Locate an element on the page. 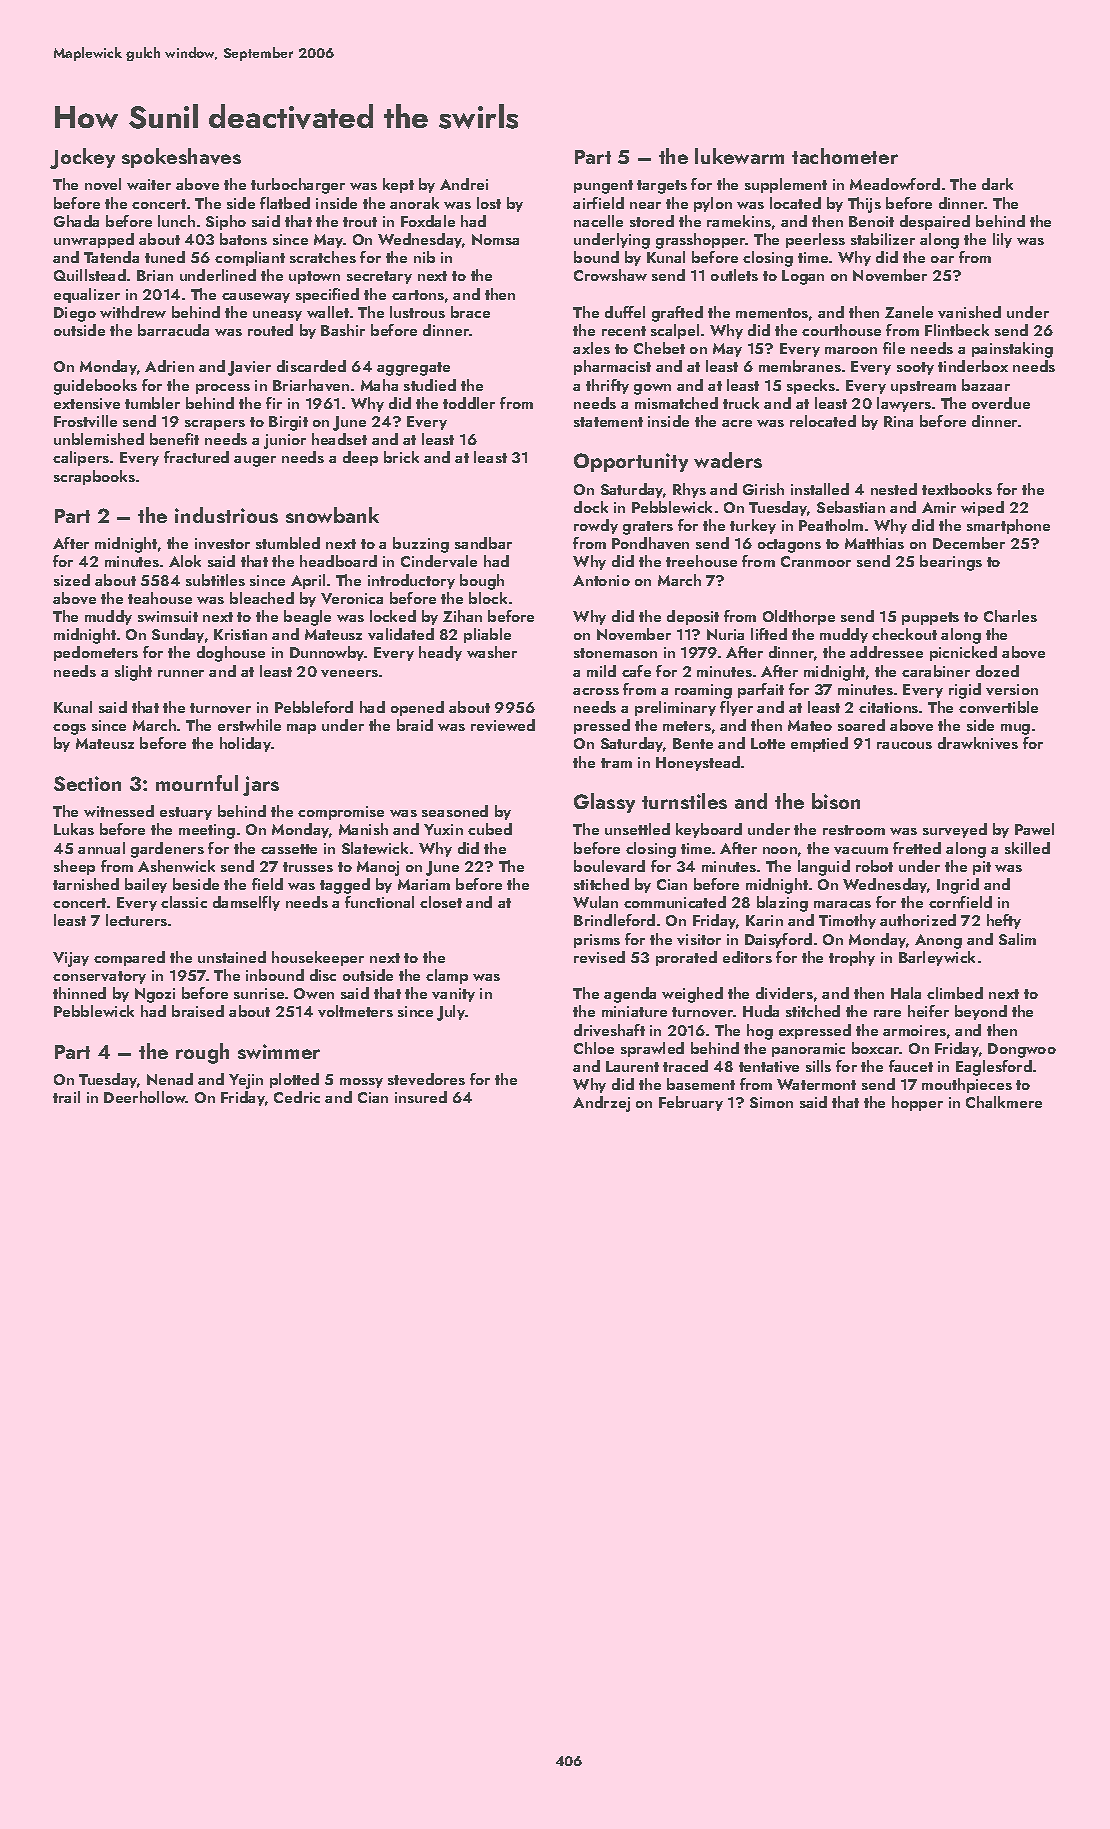 Image resolution: width=1110 pixels, height=1829 pixels. preliminary is located at coordinates (675, 708).
